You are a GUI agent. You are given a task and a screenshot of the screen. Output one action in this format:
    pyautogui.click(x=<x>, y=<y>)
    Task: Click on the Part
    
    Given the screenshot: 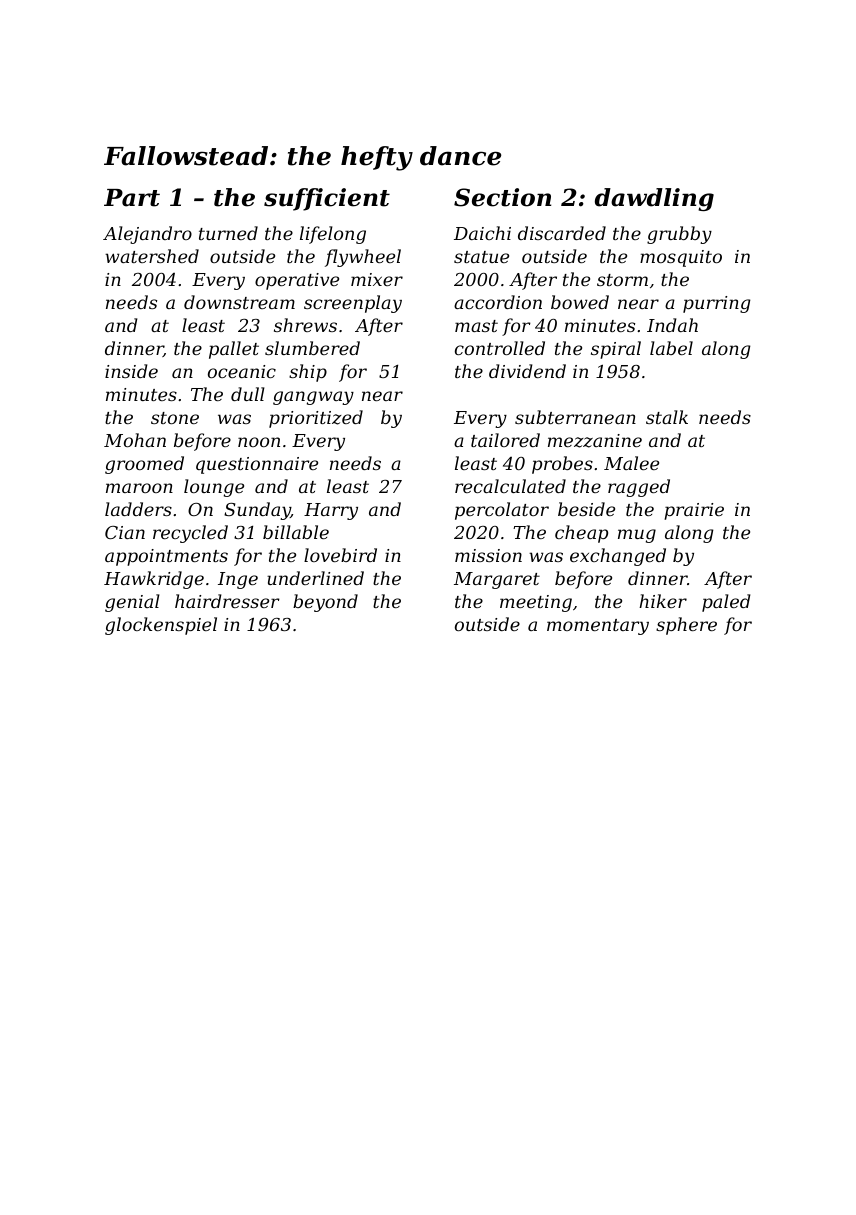 What is the action you would take?
    pyautogui.click(x=132, y=198)
